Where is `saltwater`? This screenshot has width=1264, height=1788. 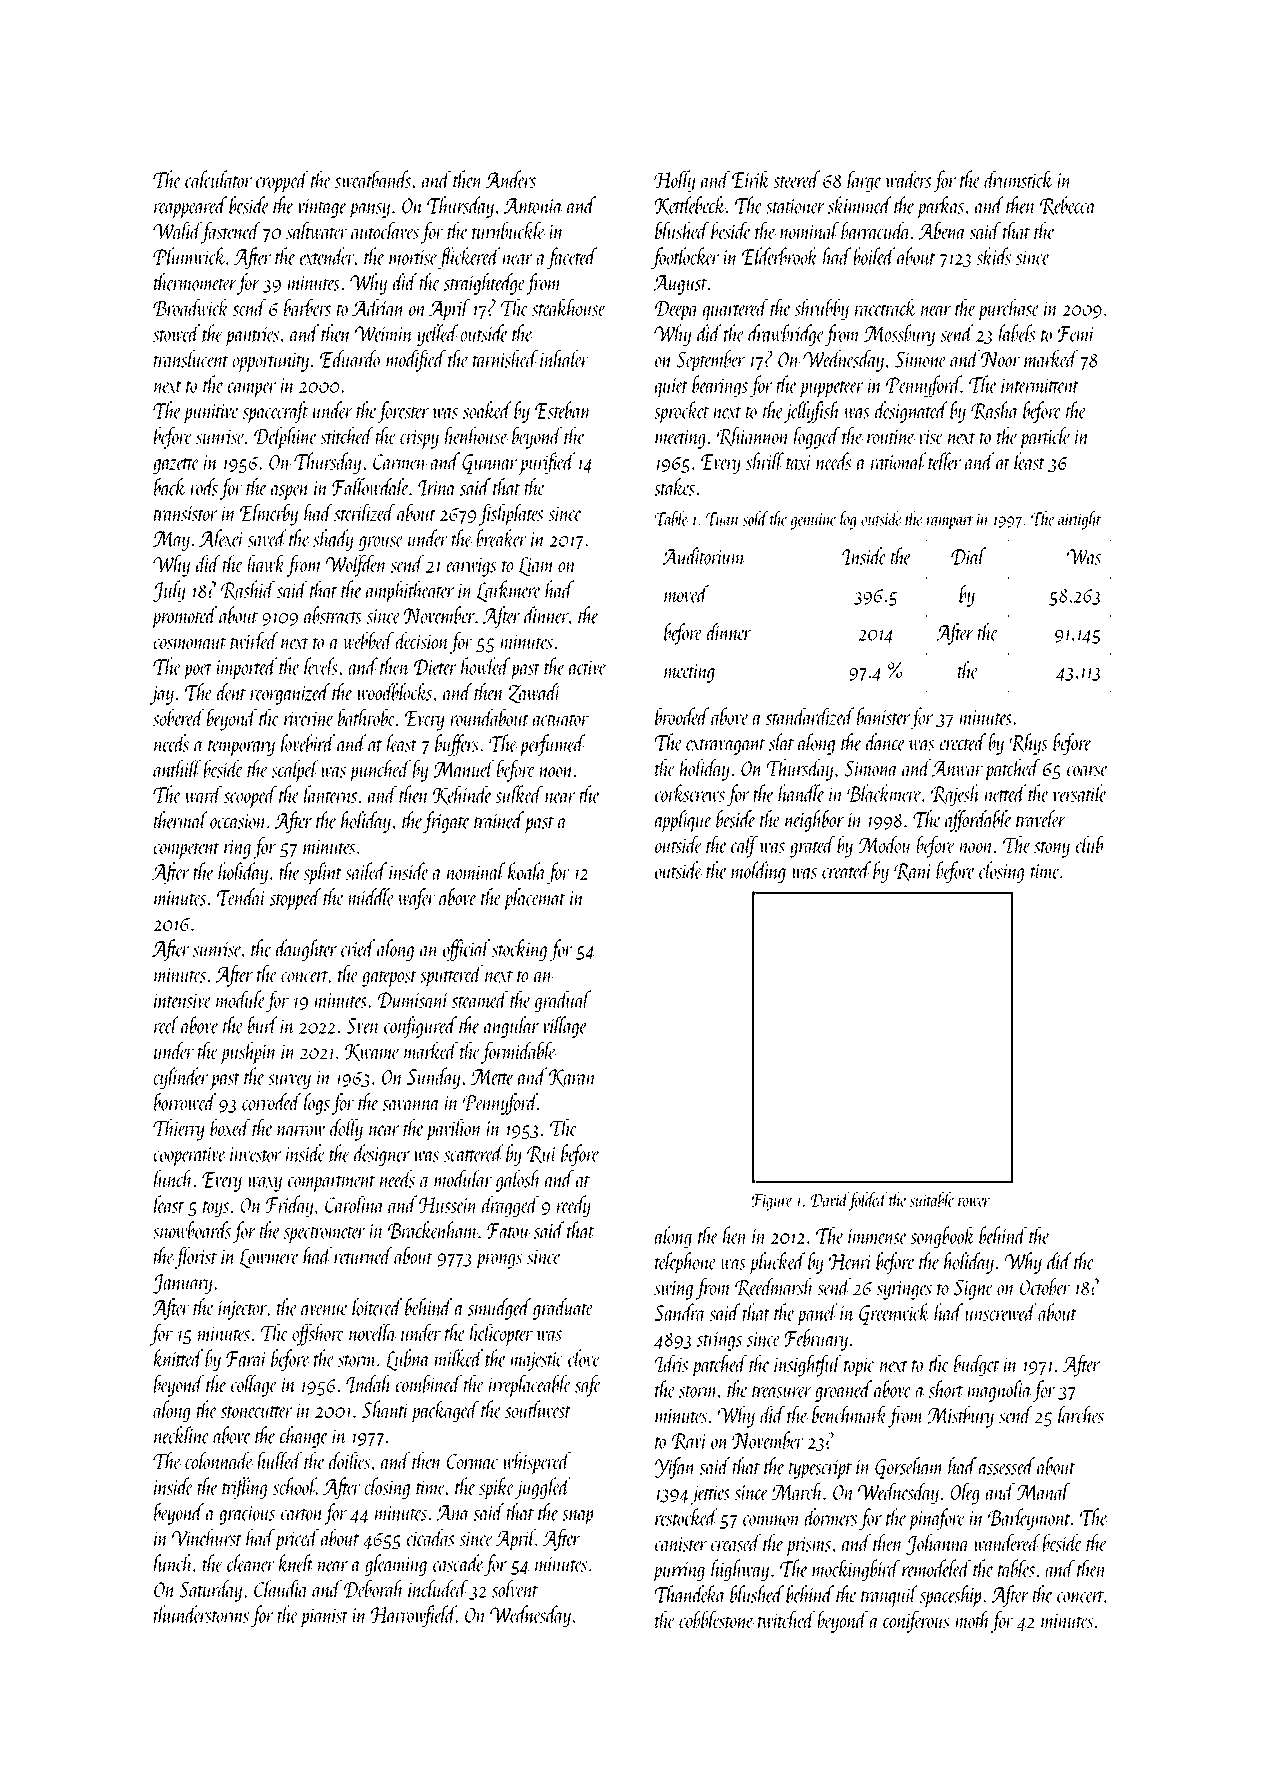 saltwater is located at coordinates (317, 231).
